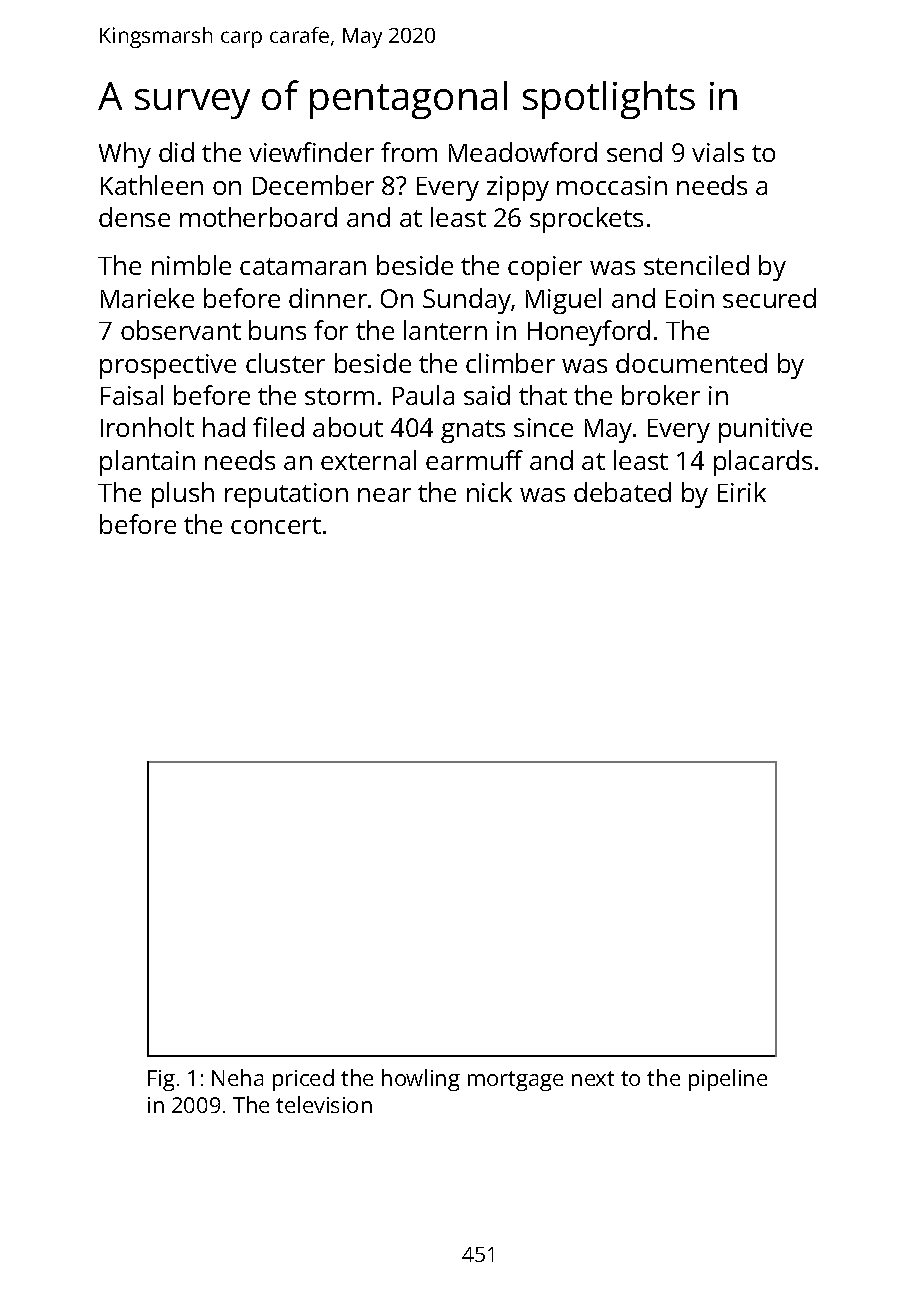  Describe the element at coordinates (237, 1077) in the image. I see `Neha` at that location.
